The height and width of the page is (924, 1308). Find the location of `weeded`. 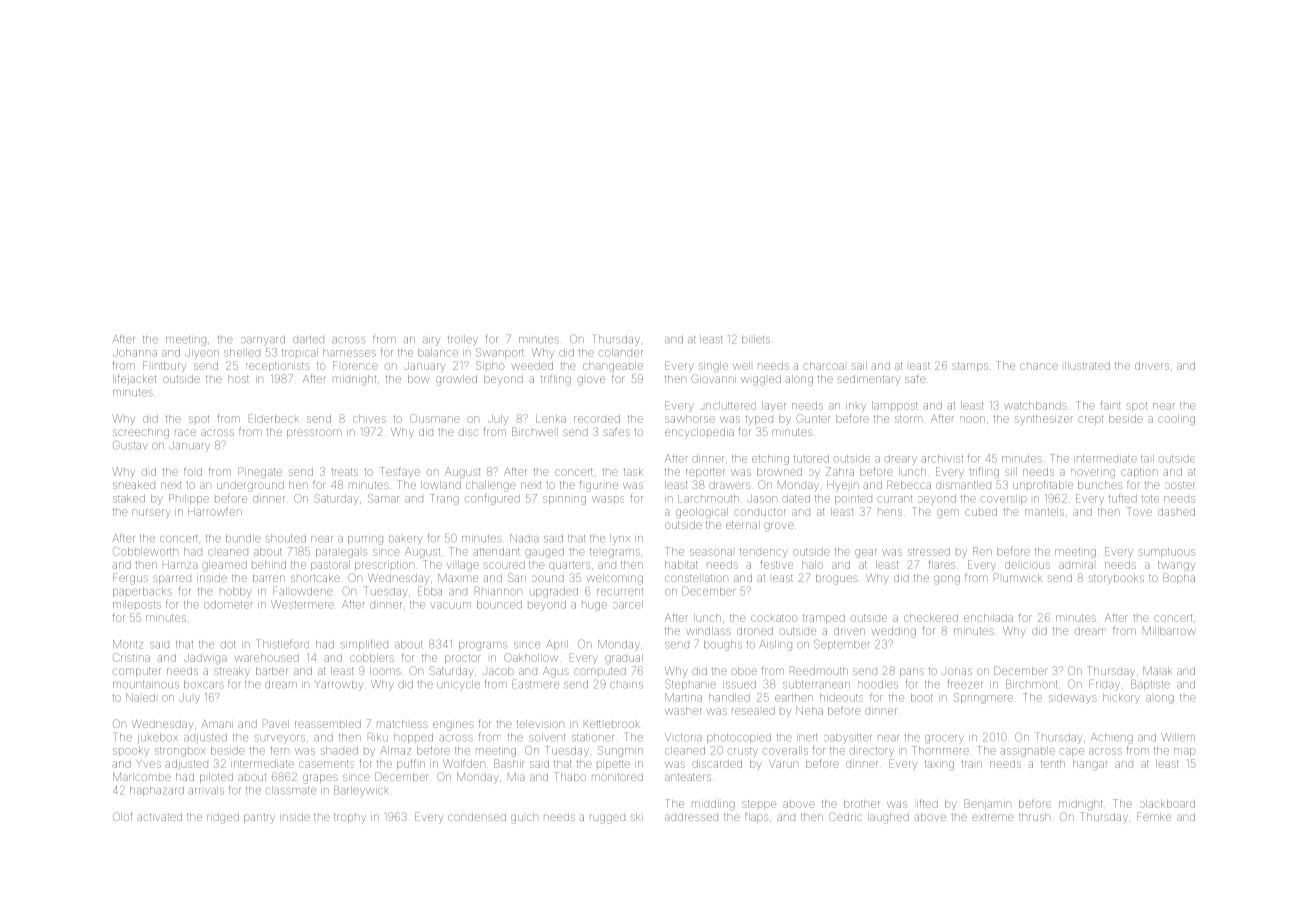

weeded is located at coordinates (532, 366).
